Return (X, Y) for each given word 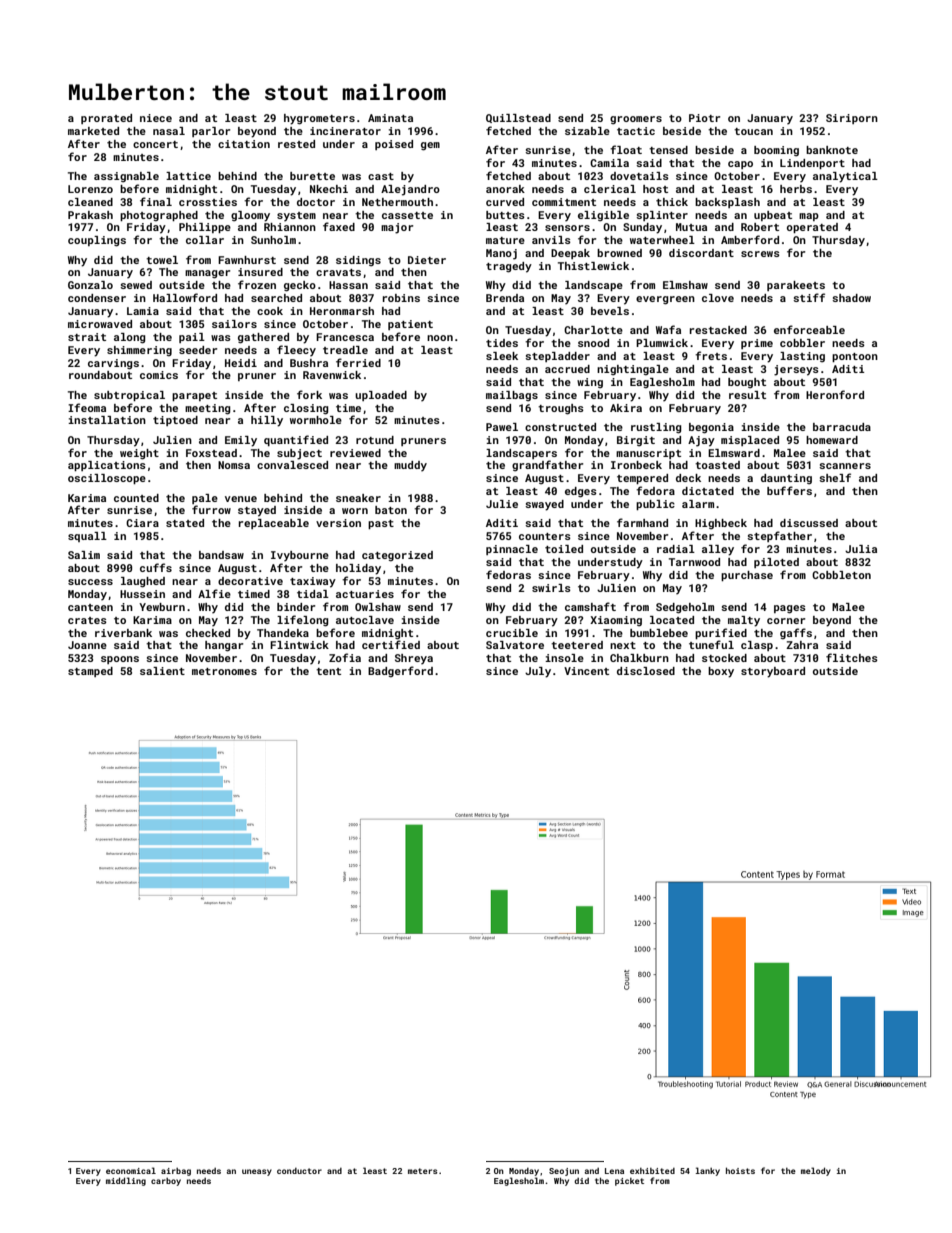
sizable (587, 131)
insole (564, 658)
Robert (760, 227)
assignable (126, 177)
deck (688, 478)
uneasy (257, 1172)
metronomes (224, 671)
